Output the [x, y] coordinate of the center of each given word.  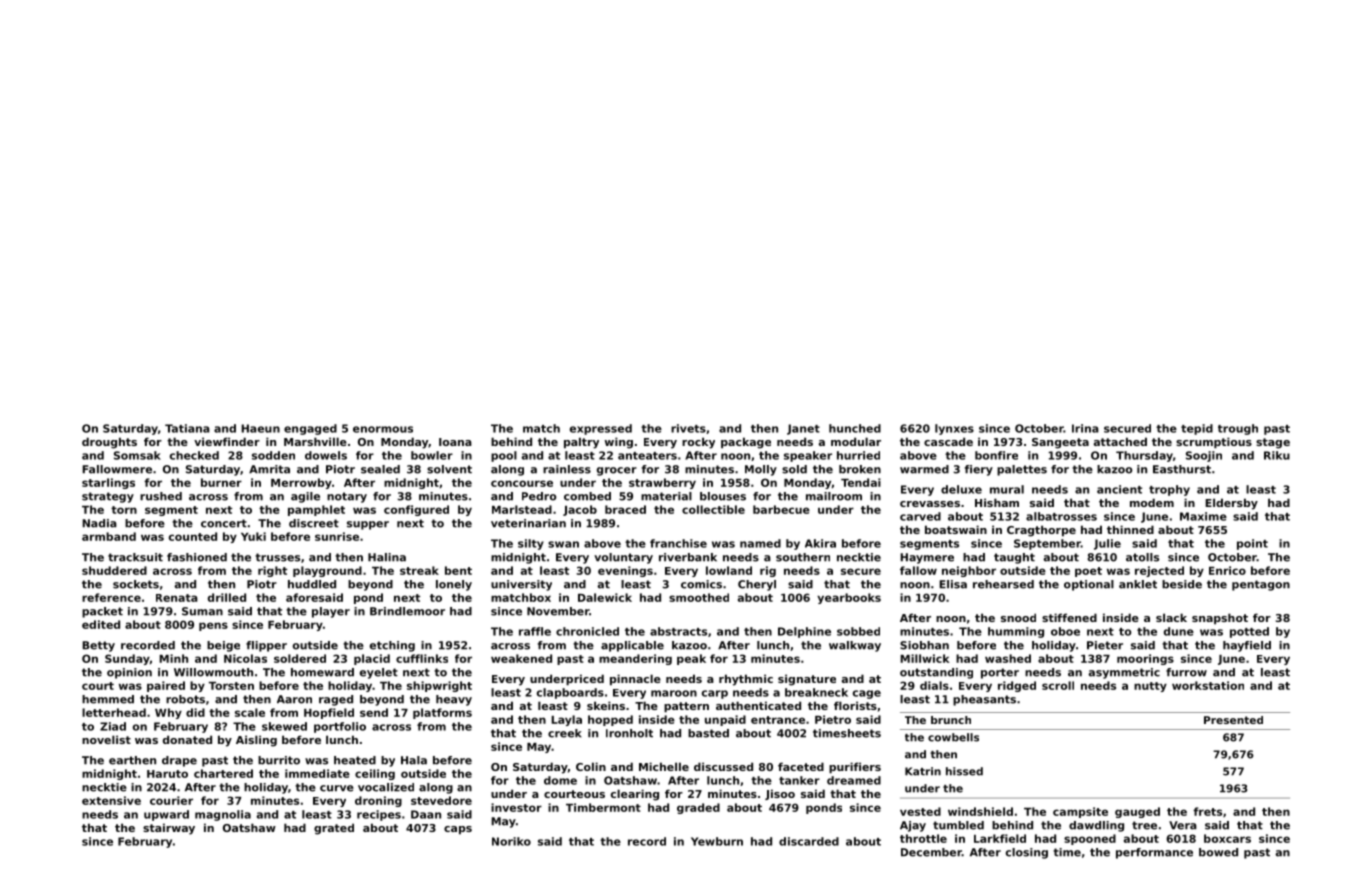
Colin [591, 766]
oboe [1065, 631]
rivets [688, 428]
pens [213, 626]
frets [1207, 811]
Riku [1277, 455]
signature [807, 680]
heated [355, 760]
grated [334, 829]
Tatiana [187, 428]
